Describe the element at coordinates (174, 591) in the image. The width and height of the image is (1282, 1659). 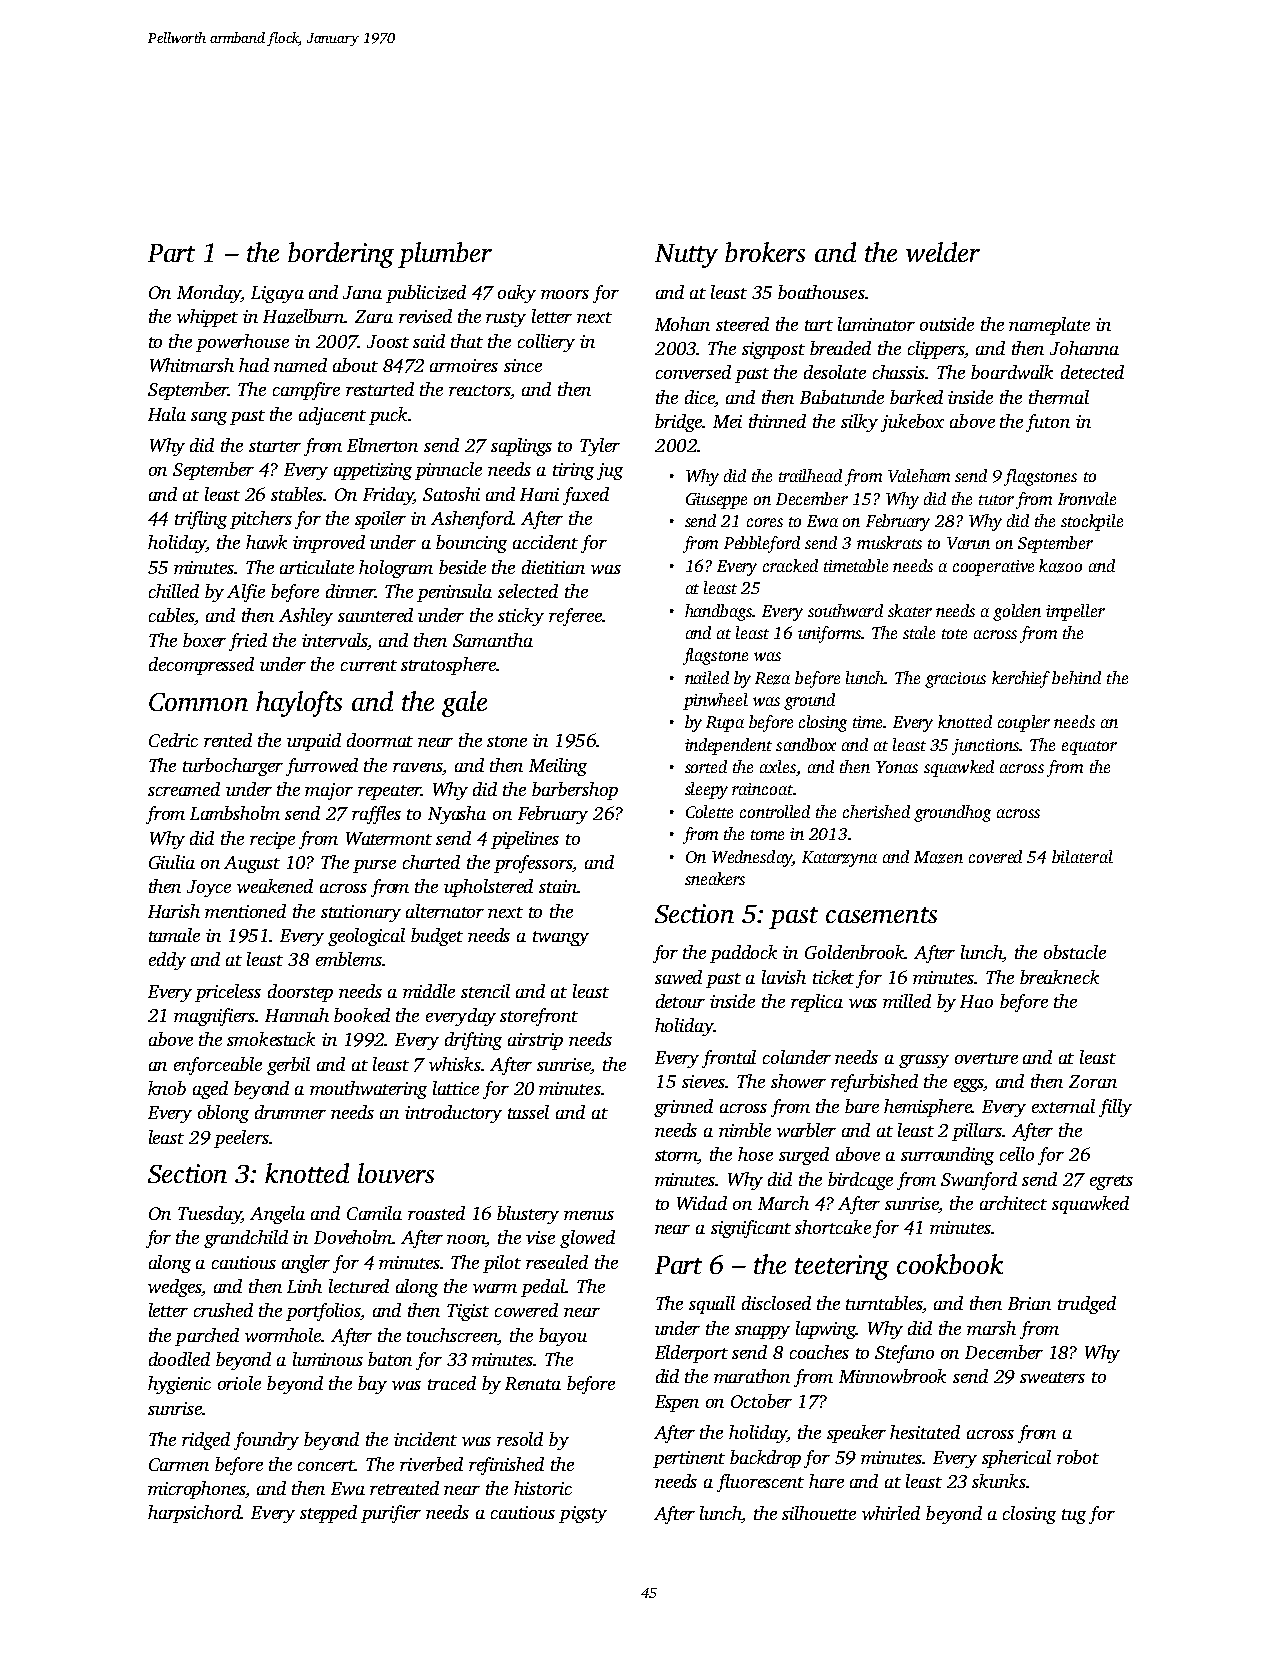
I see `chilled` at that location.
